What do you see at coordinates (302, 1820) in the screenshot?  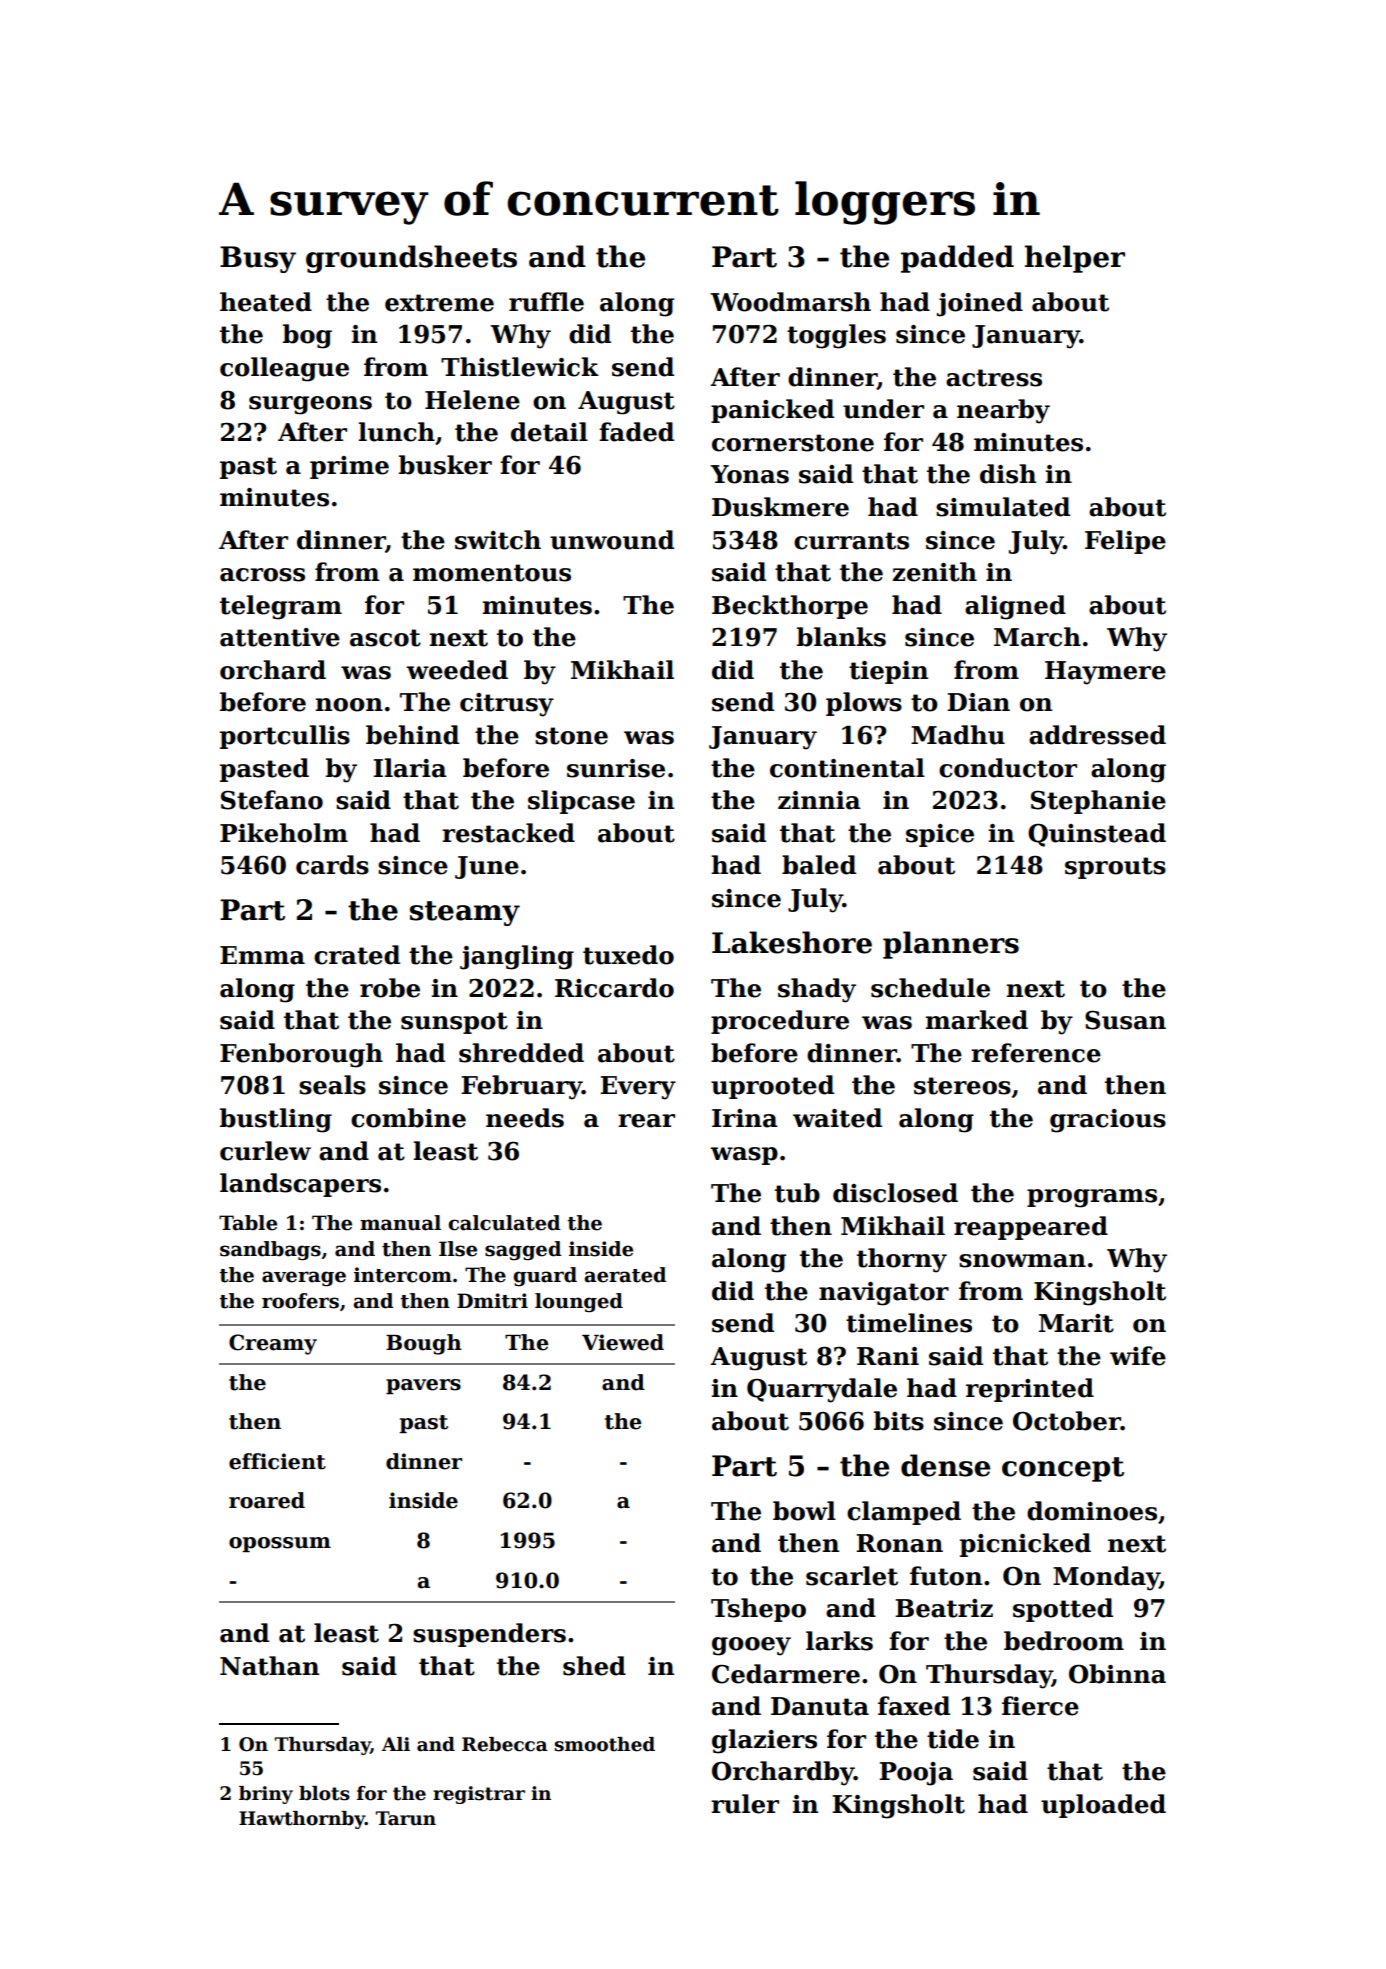 I see `Hawthornby` at bounding box center [302, 1820].
